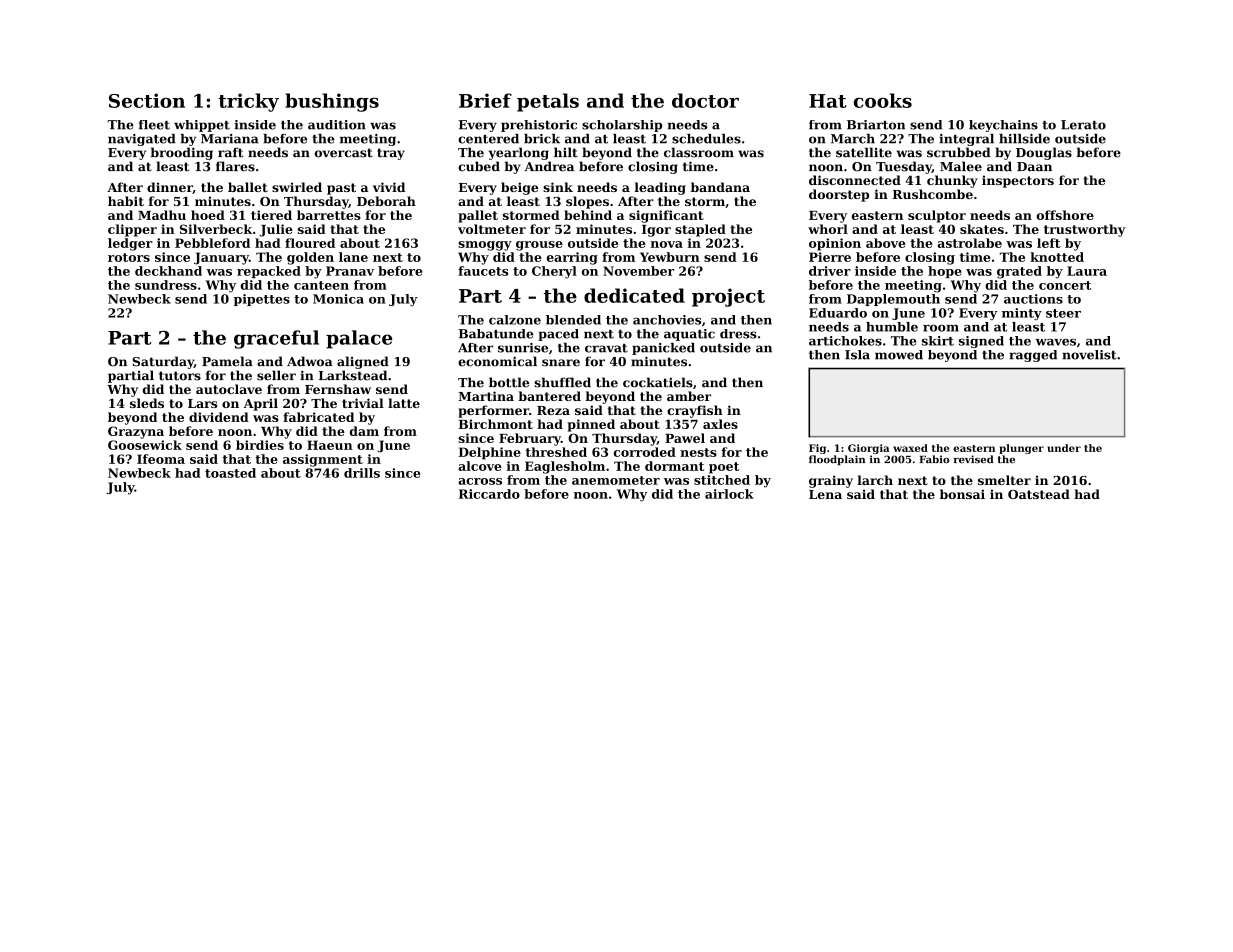  Describe the element at coordinates (391, 154) in the screenshot. I see `tray` at that location.
